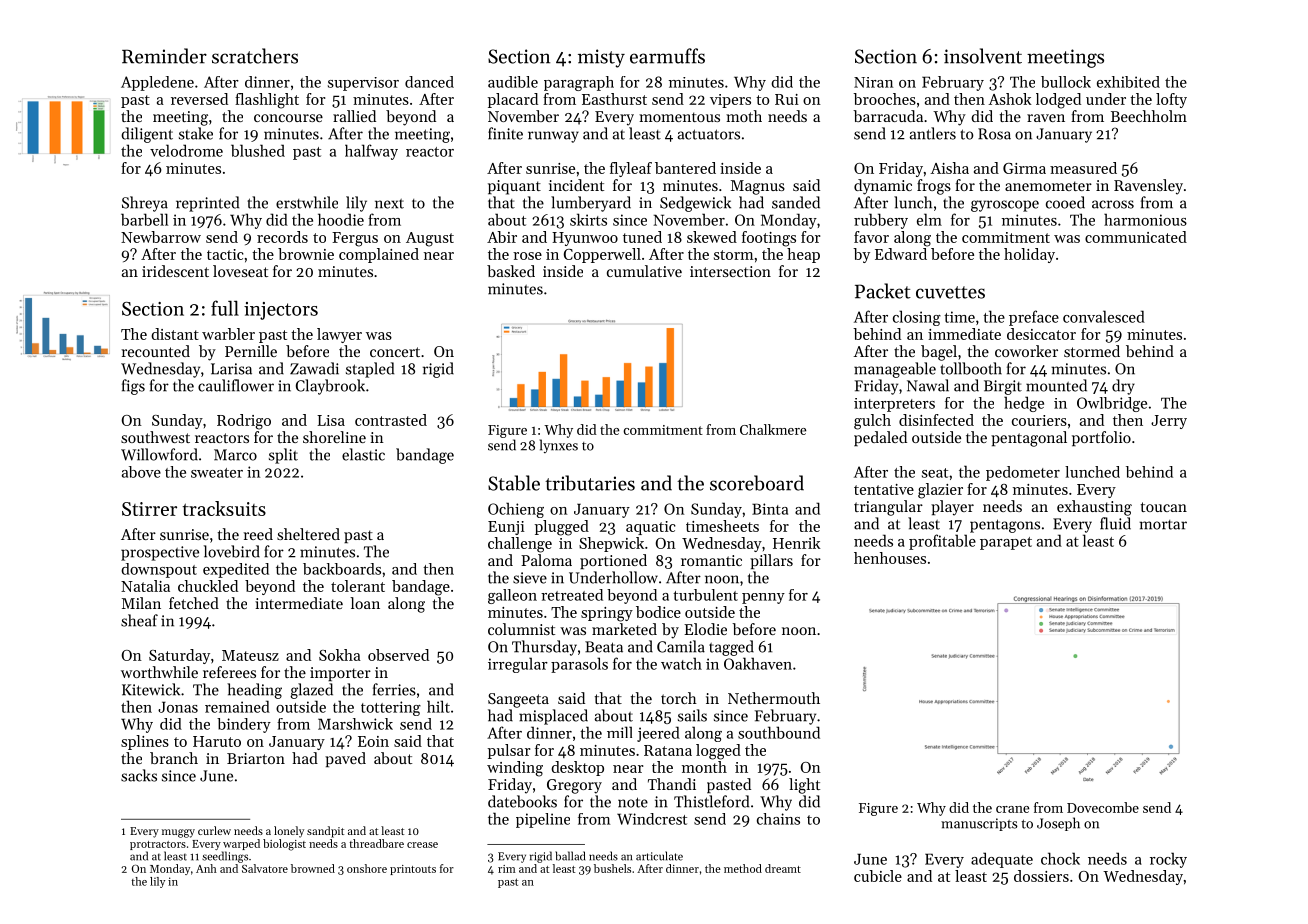 This screenshot has width=1308, height=924. Describe the element at coordinates (983, 56) in the screenshot. I see `insolvent` at that location.
